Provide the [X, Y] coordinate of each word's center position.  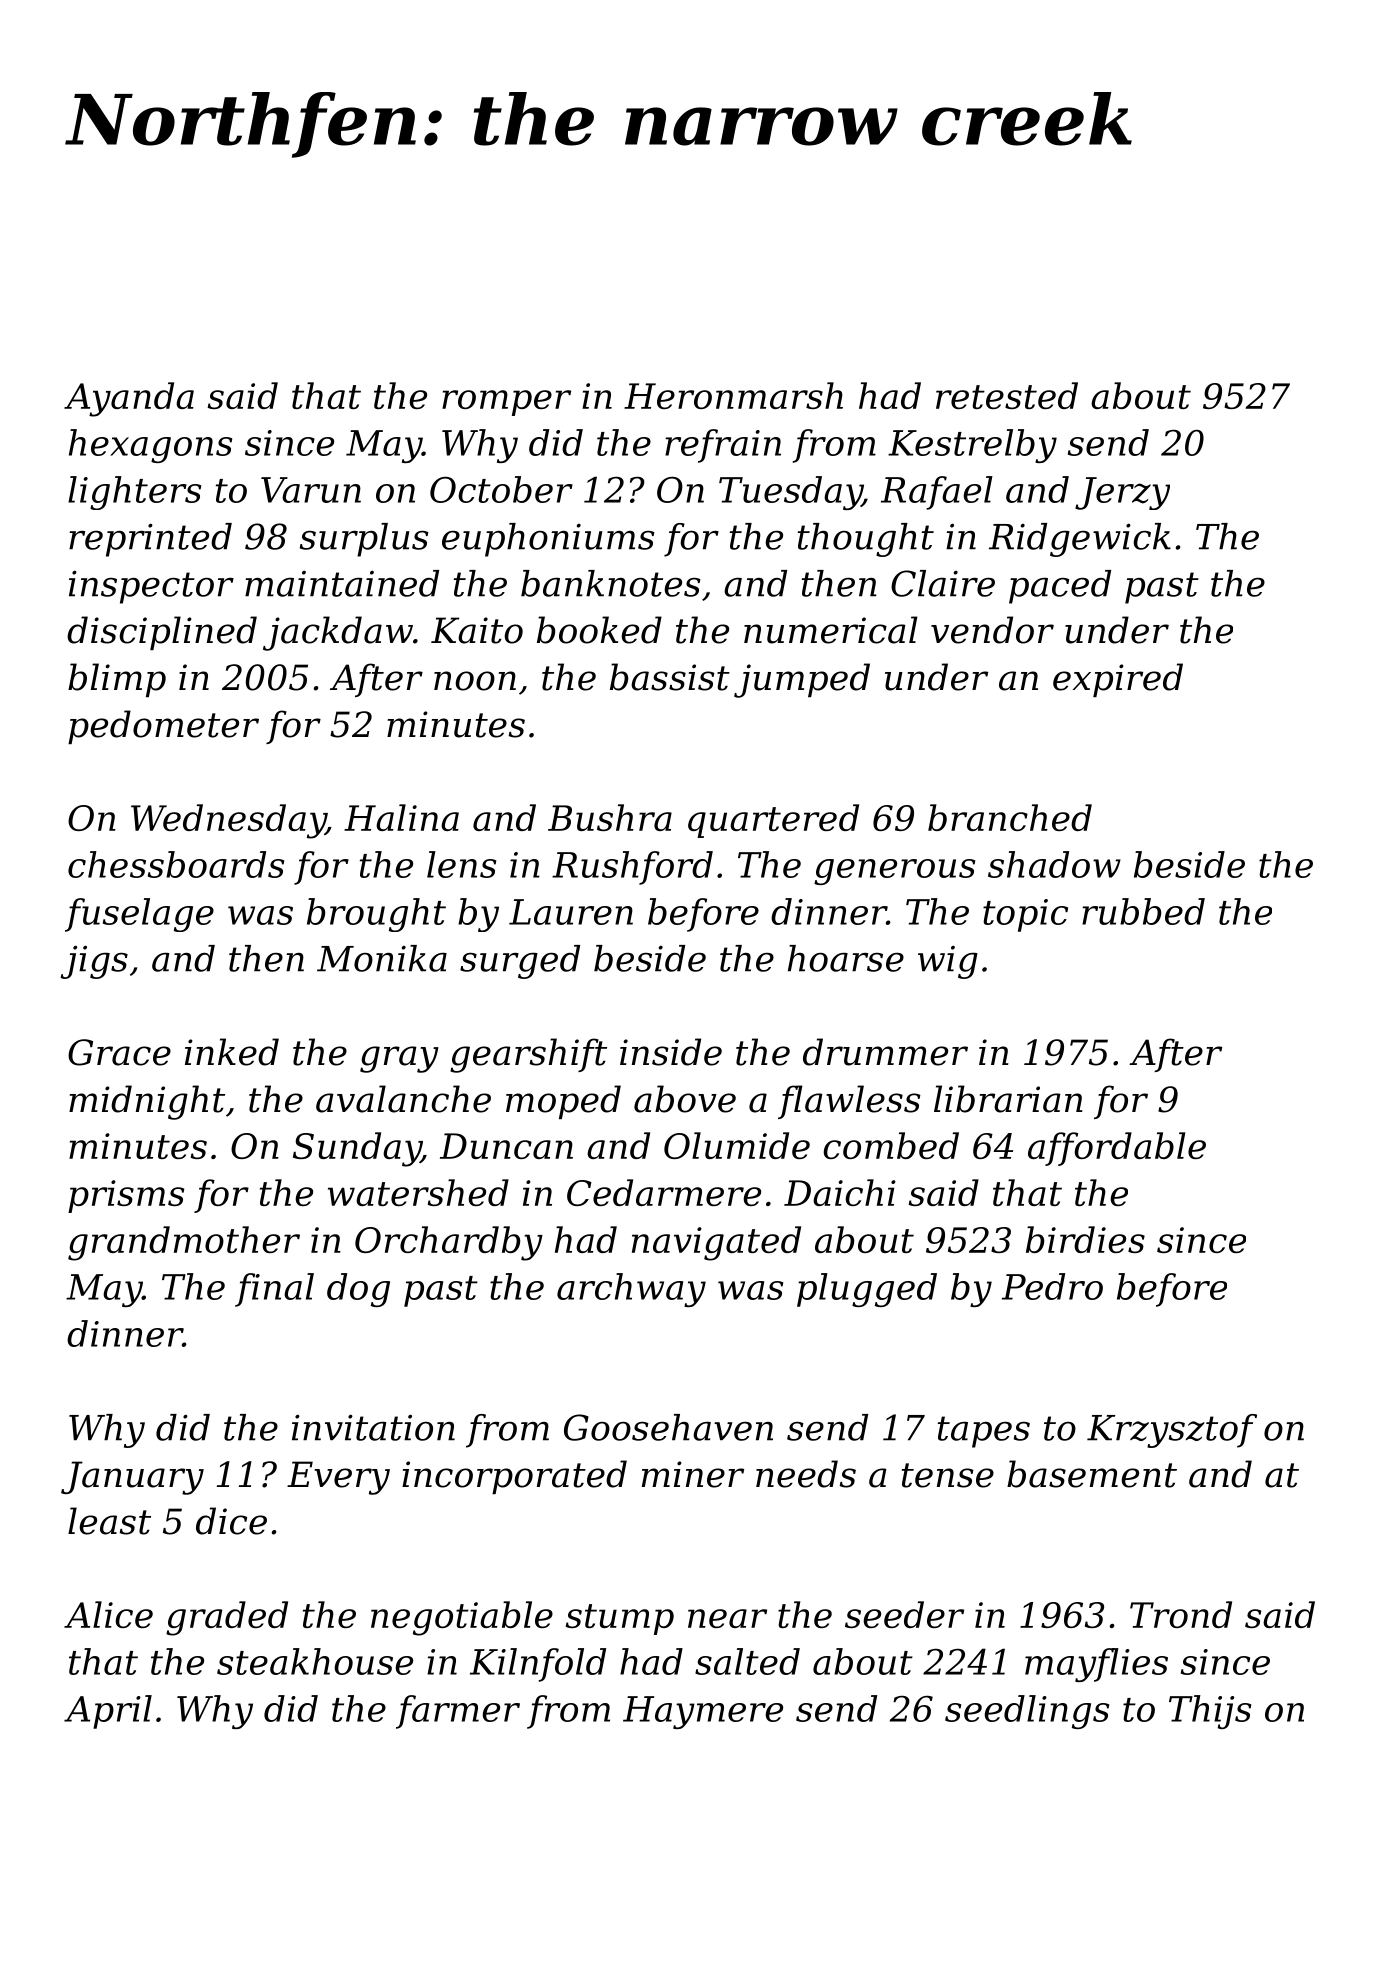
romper [506, 403]
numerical [831, 630]
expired [1118, 680]
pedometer [163, 727]
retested [1007, 395]
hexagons [150, 446]
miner [693, 1474]
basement [1092, 1474]
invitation [373, 1427]
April [108, 1712]
